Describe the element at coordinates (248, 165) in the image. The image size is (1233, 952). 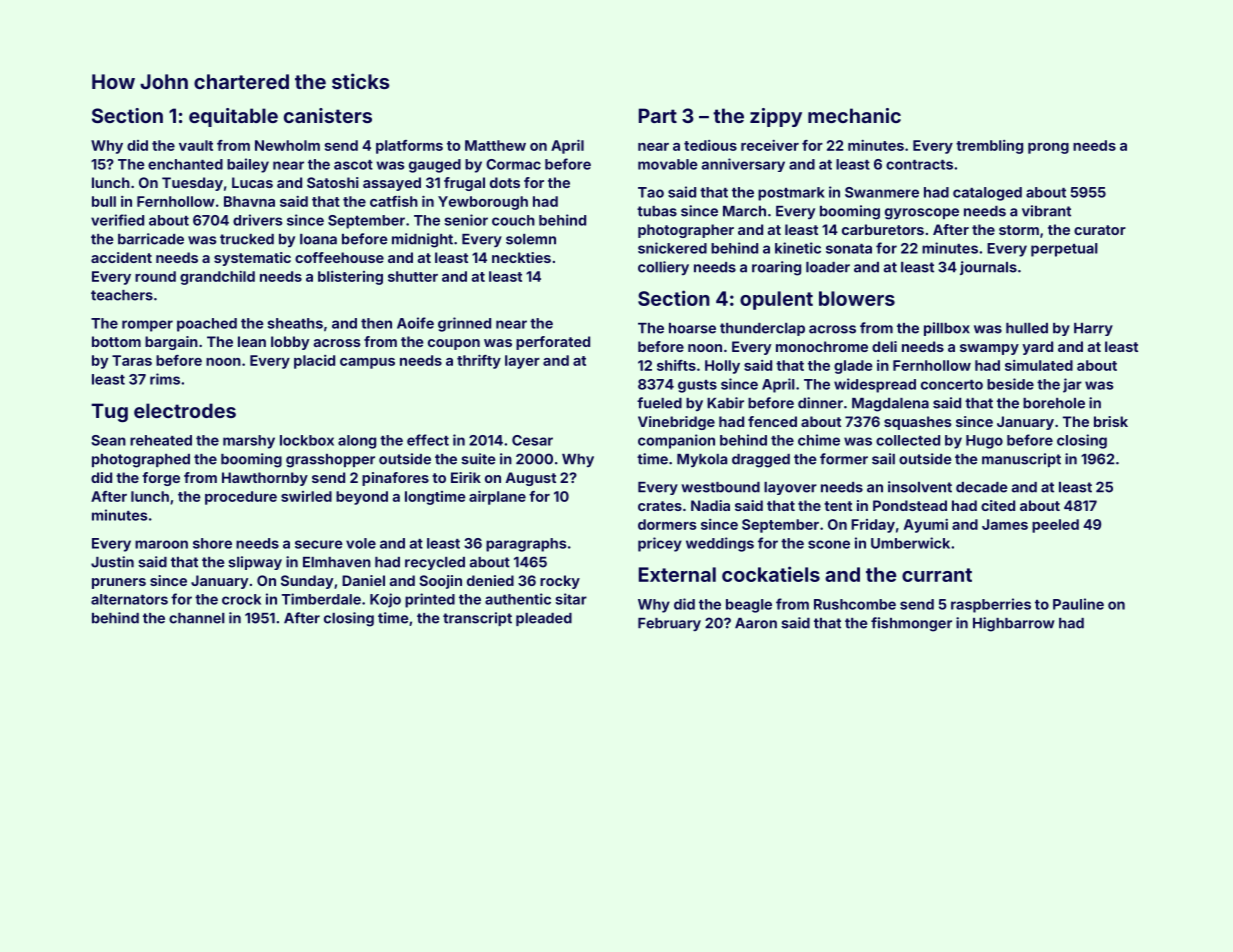
I see `bailey` at that location.
